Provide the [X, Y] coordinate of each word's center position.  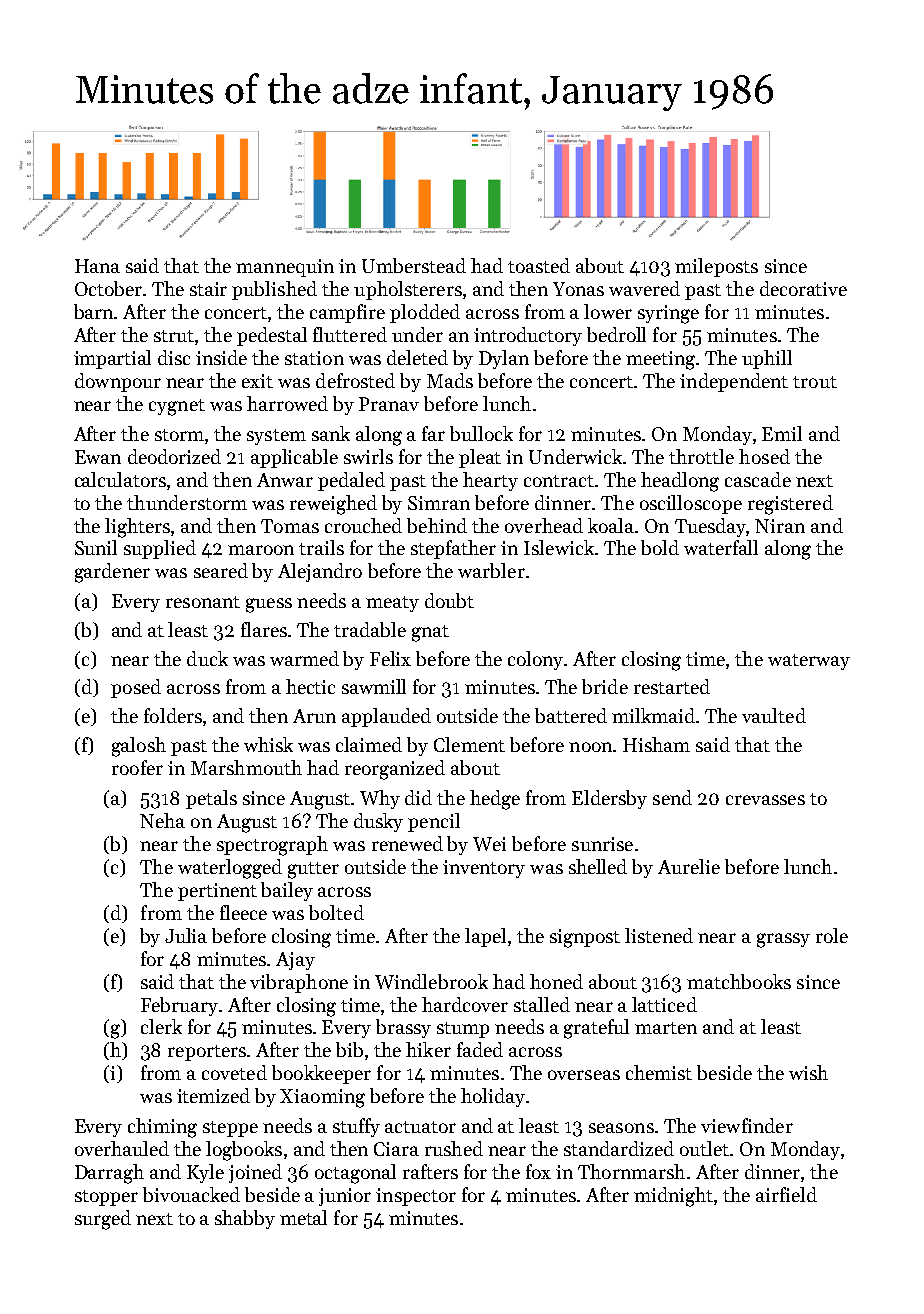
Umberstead [414, 265]
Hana [97, 266]
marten [666, 1028]
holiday [493, 1097]
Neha [162, 820]
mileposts [716, 267]
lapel [485, 937]
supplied [160, 549]
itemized [213, 1095]
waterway [809, 662]
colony [536, 660]
